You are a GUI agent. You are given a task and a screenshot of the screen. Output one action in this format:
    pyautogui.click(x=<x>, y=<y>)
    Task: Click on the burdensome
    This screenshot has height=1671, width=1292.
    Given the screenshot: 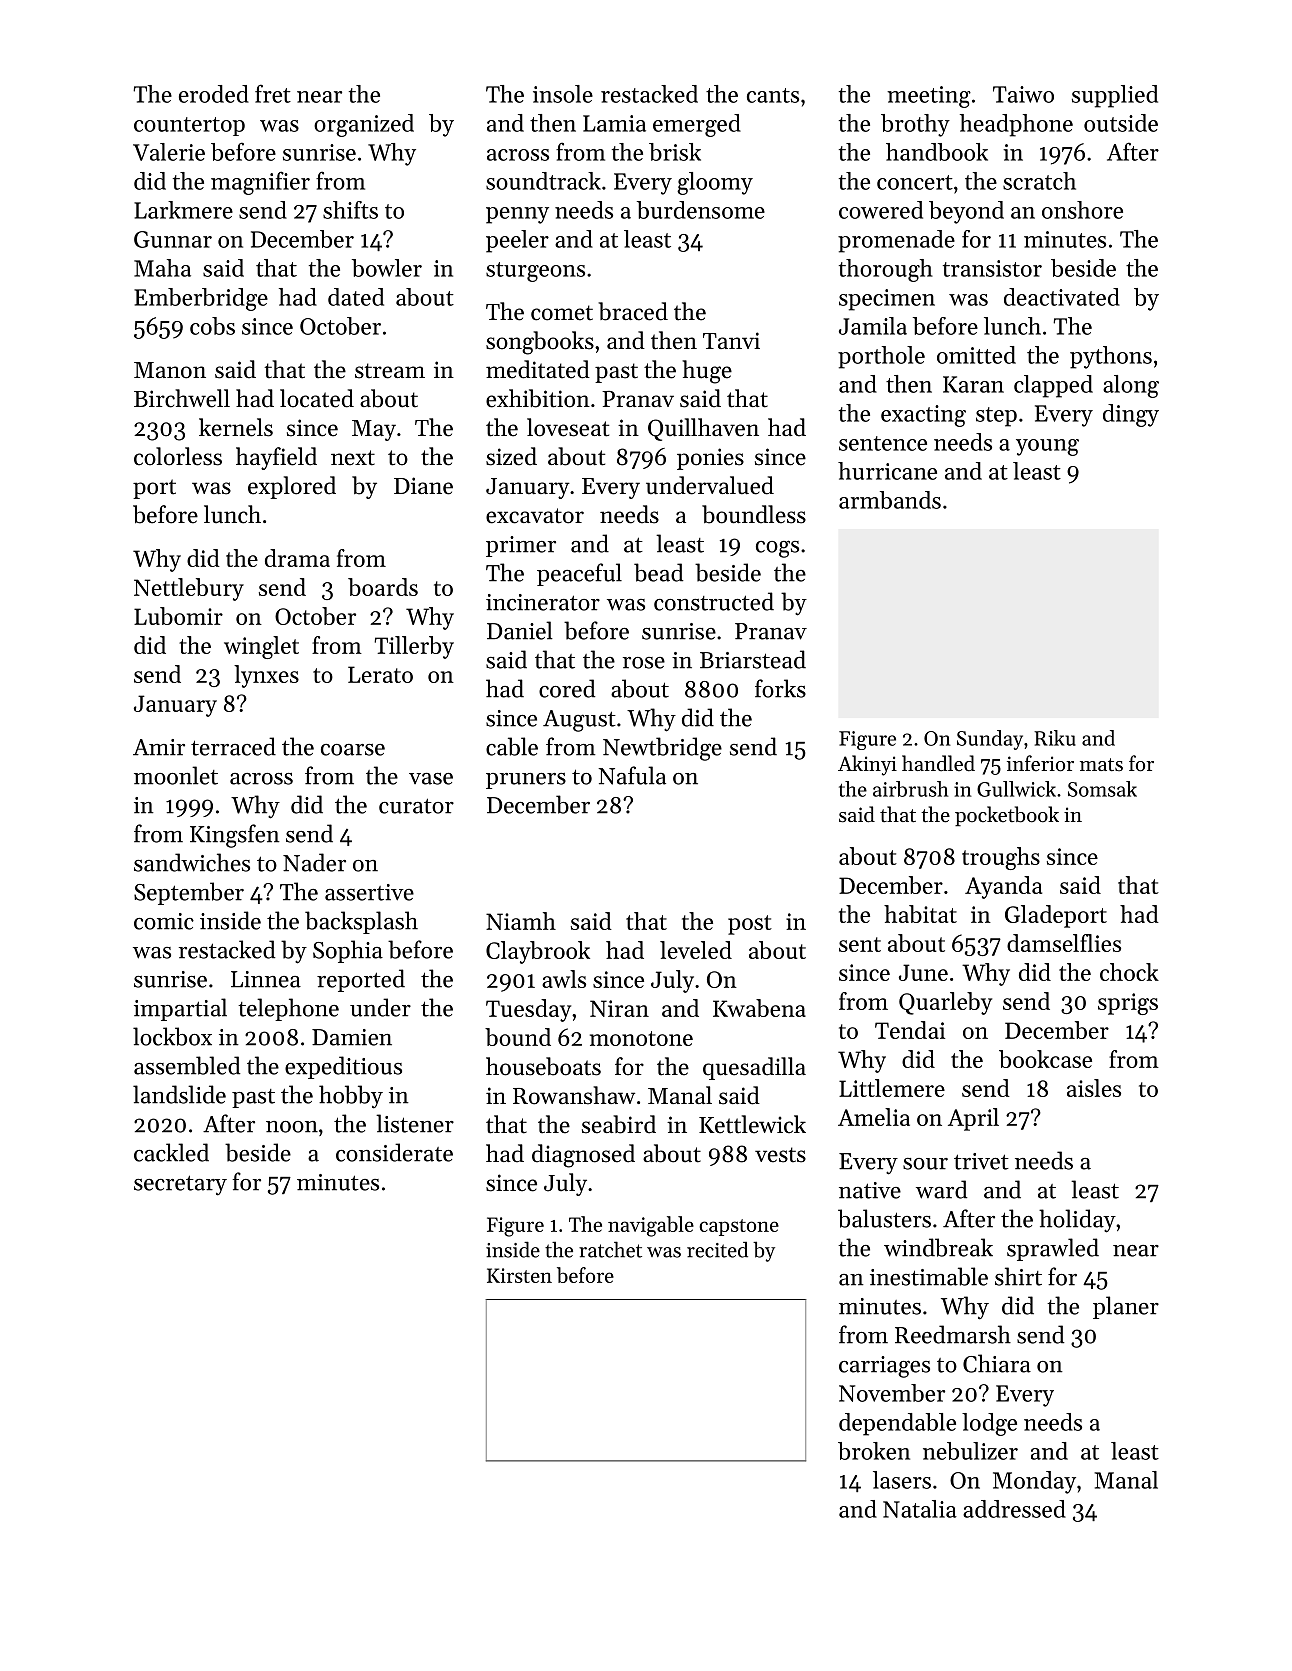 What is the action you would take?
    pyautogui.click(x=701, y=210)
